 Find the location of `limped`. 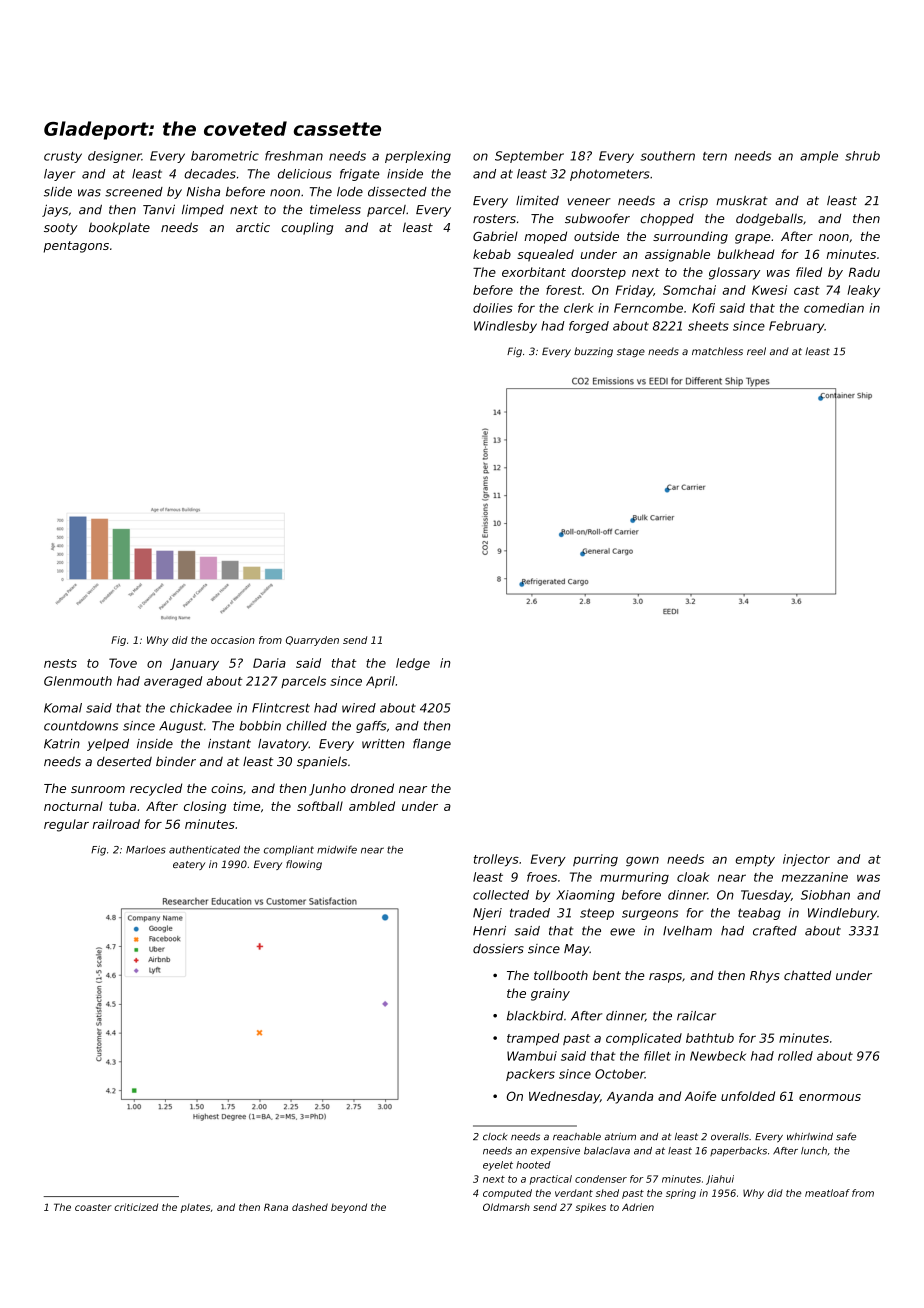

limped is located at coordinates (203, 210).
